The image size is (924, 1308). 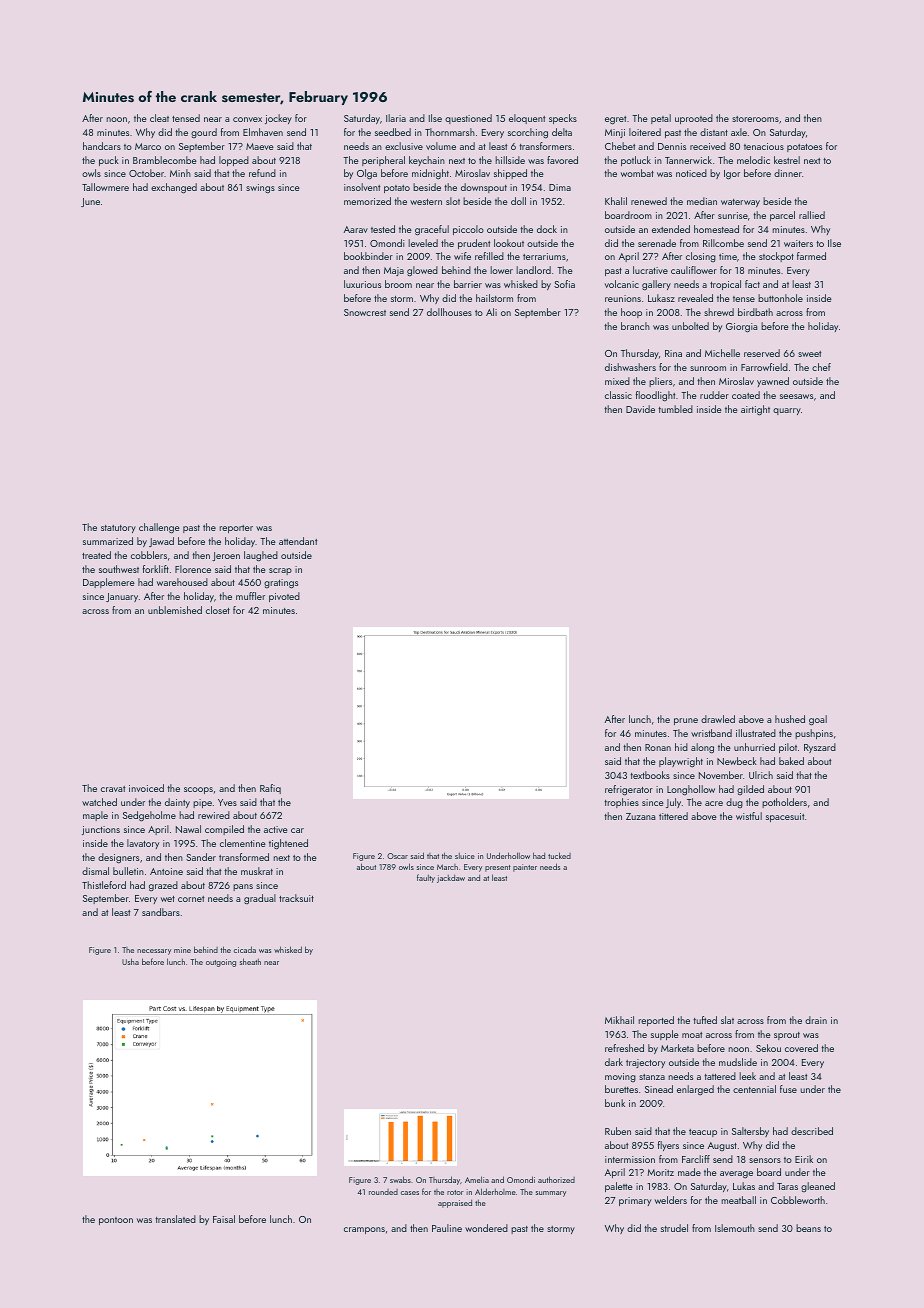 What do you see at coordinates (465, 856) in the image?
I see `sluice` at bounding box center [465, 856].
